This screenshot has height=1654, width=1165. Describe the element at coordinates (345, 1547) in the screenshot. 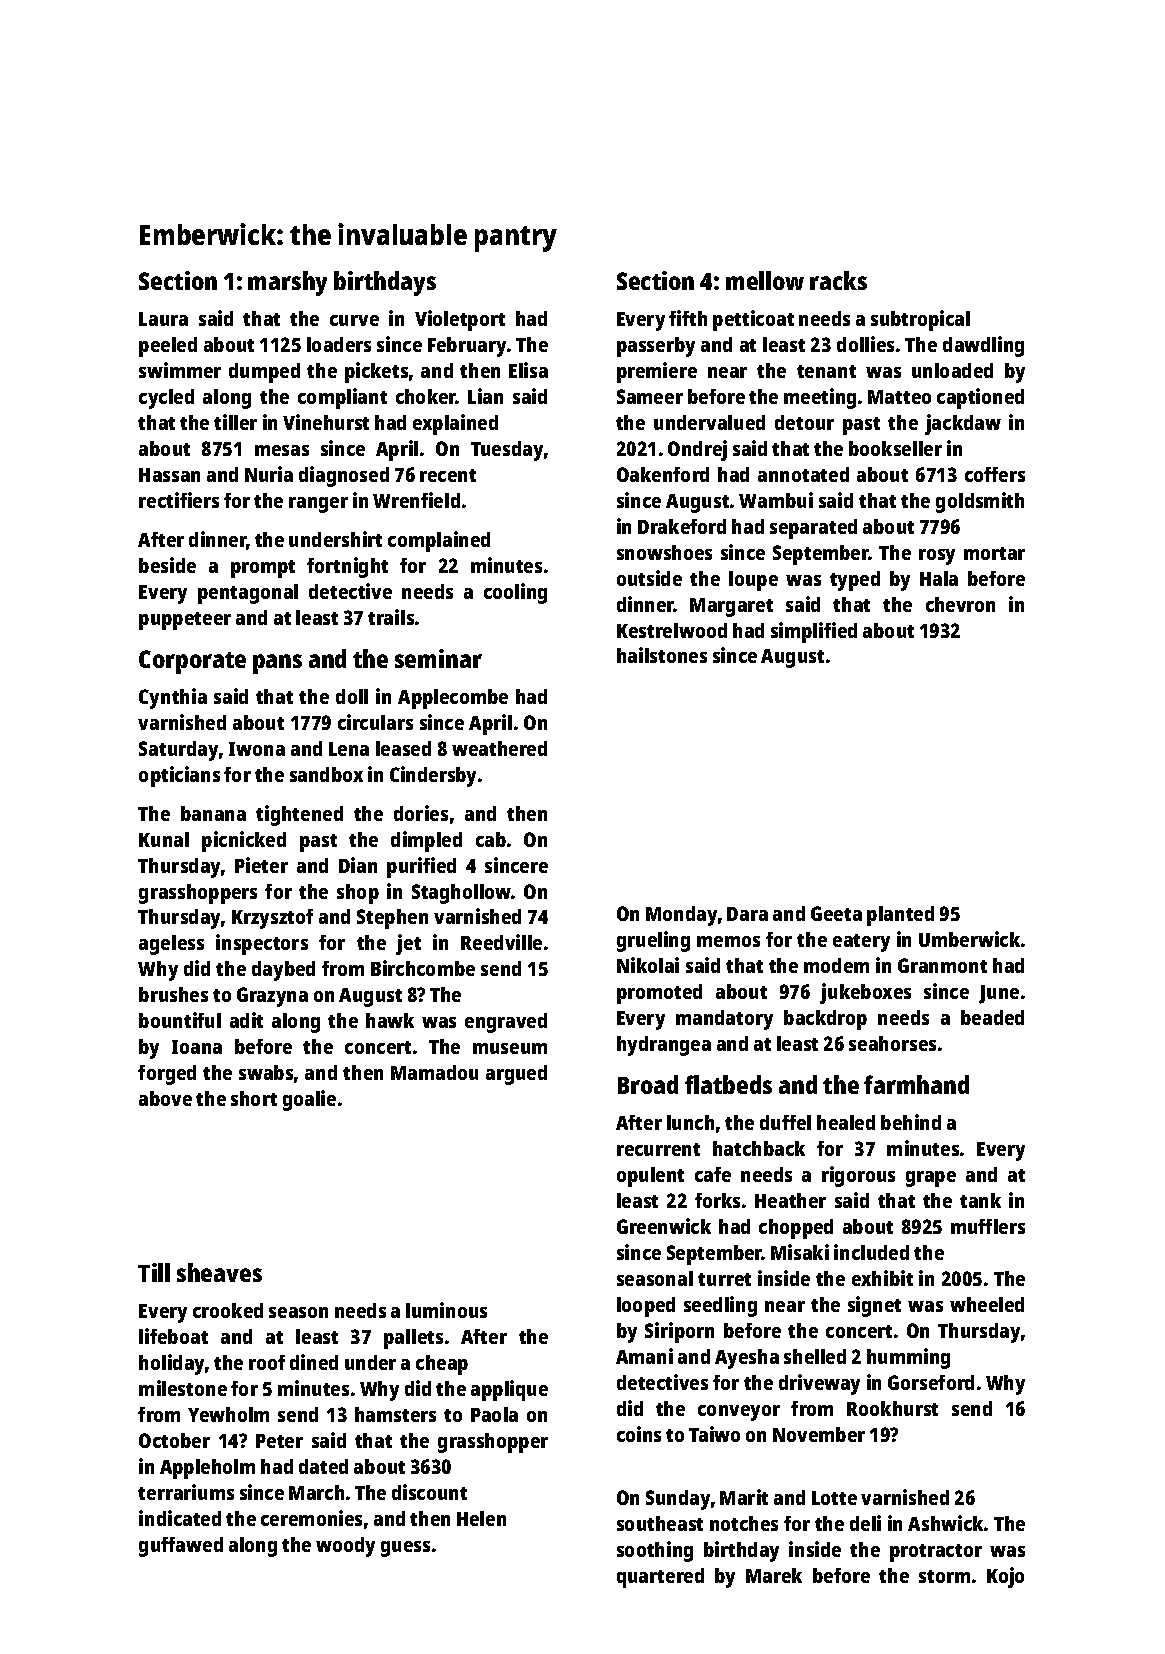

I see `woody` at that location.
